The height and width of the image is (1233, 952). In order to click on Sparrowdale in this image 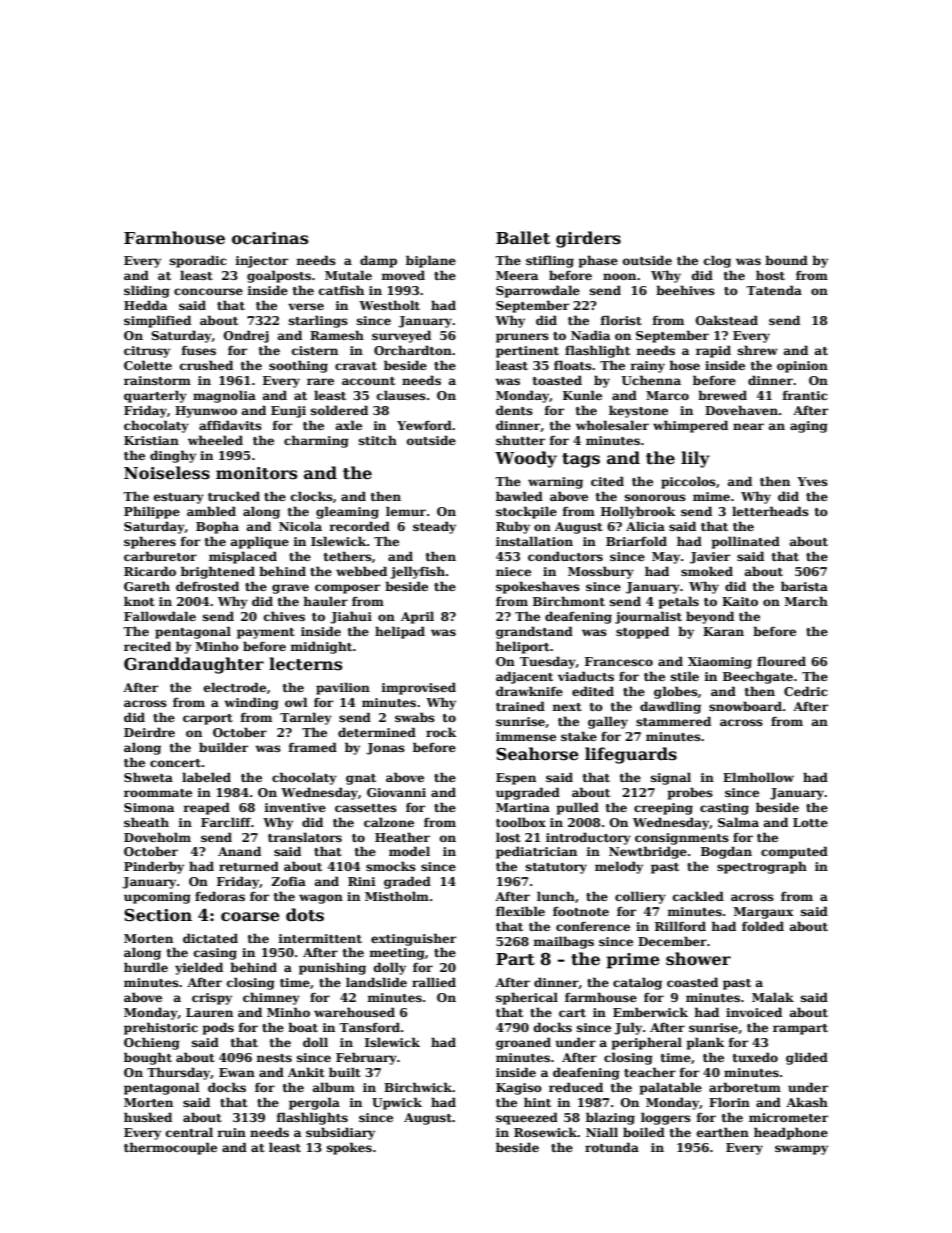, I will do `click(538, 291)`.
